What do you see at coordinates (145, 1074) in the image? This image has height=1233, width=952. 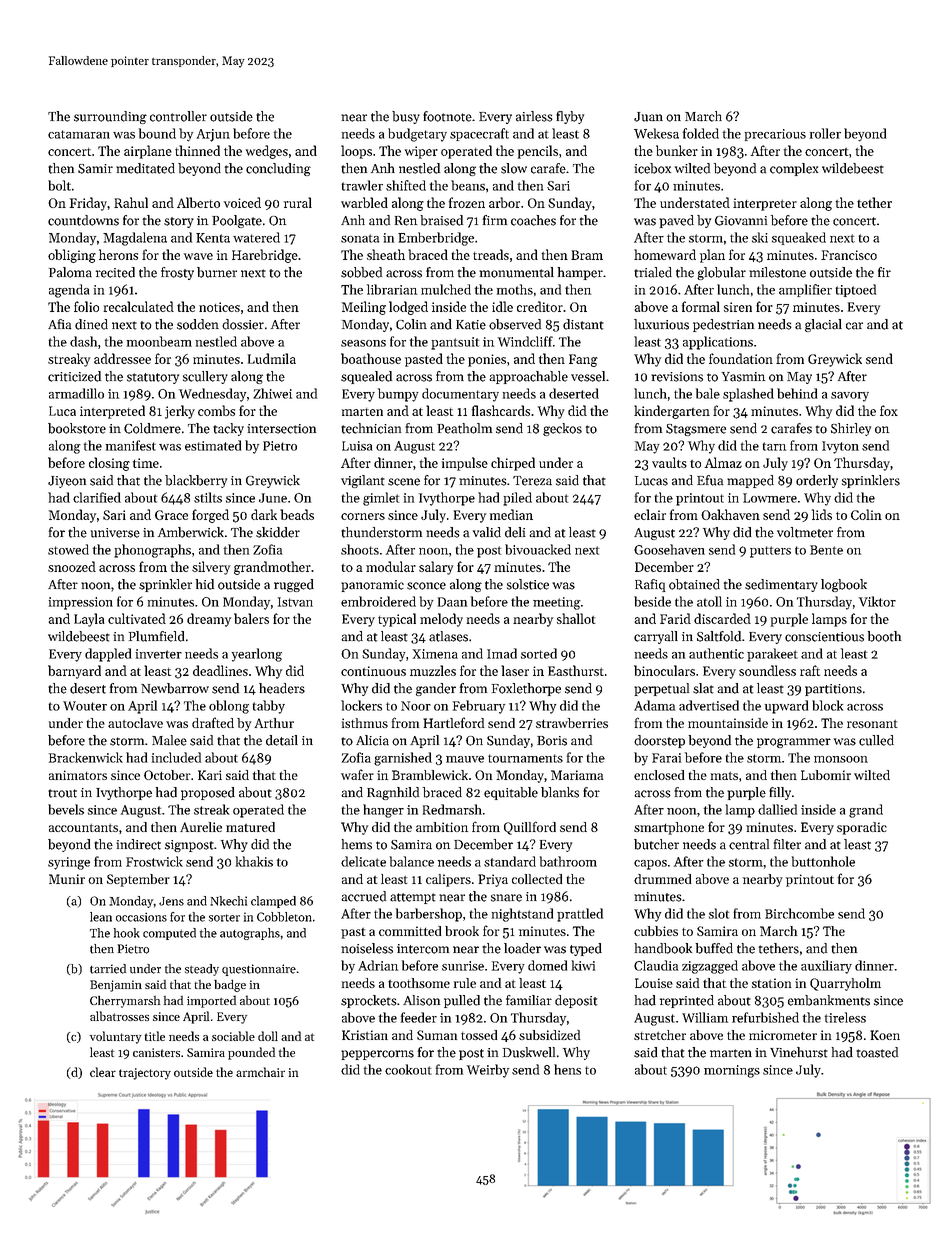 I see `trajectory` at bounding box center [145, 1074].
